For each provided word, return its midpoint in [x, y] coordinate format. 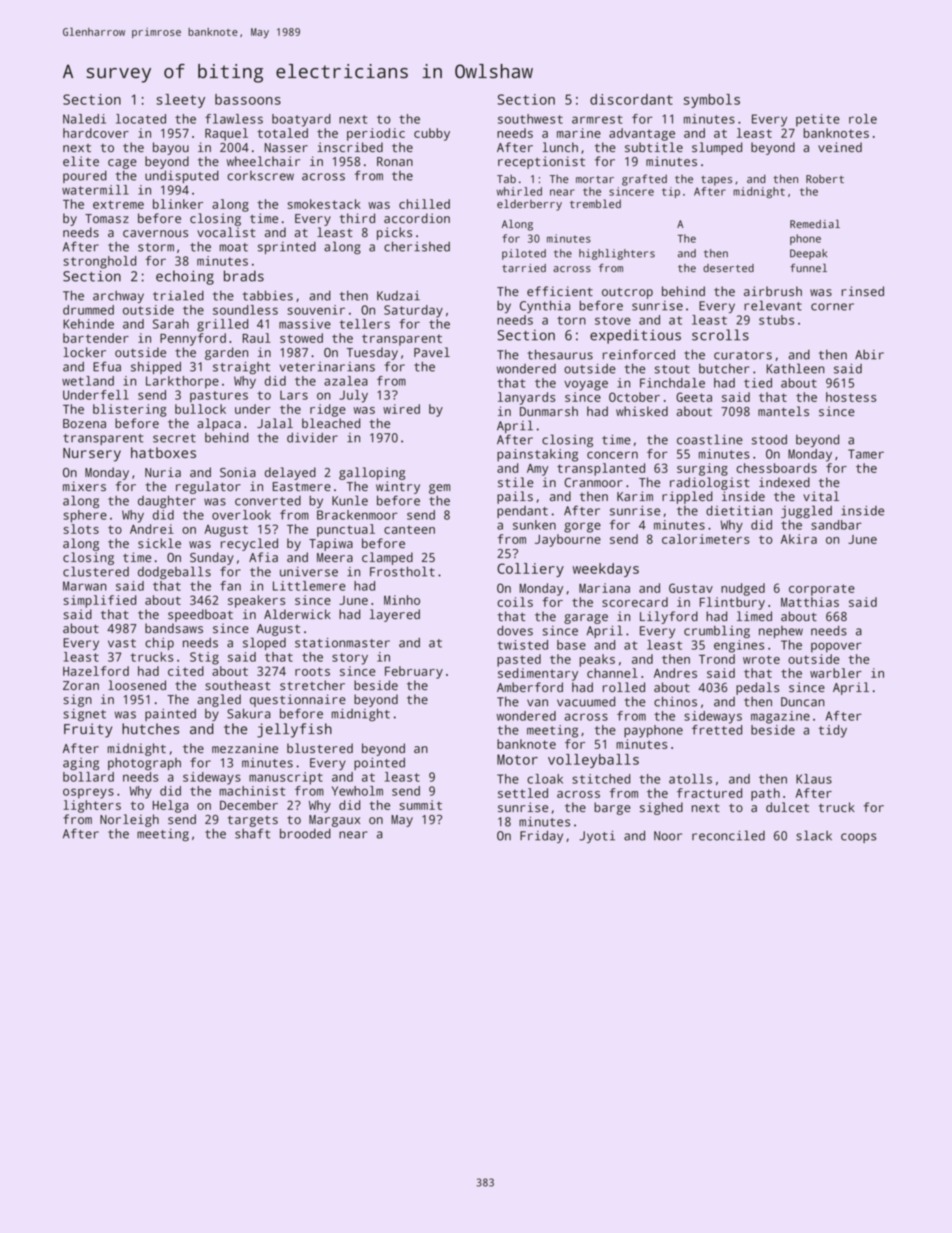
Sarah [171, 324]
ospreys [88, 793]
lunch [560, 147]
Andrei [152, 529]
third [357, 218]
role [863, 119]
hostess [851, 397]
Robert [825, 179]
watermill [95, 190]
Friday [541, 836]
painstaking [537, 455]
